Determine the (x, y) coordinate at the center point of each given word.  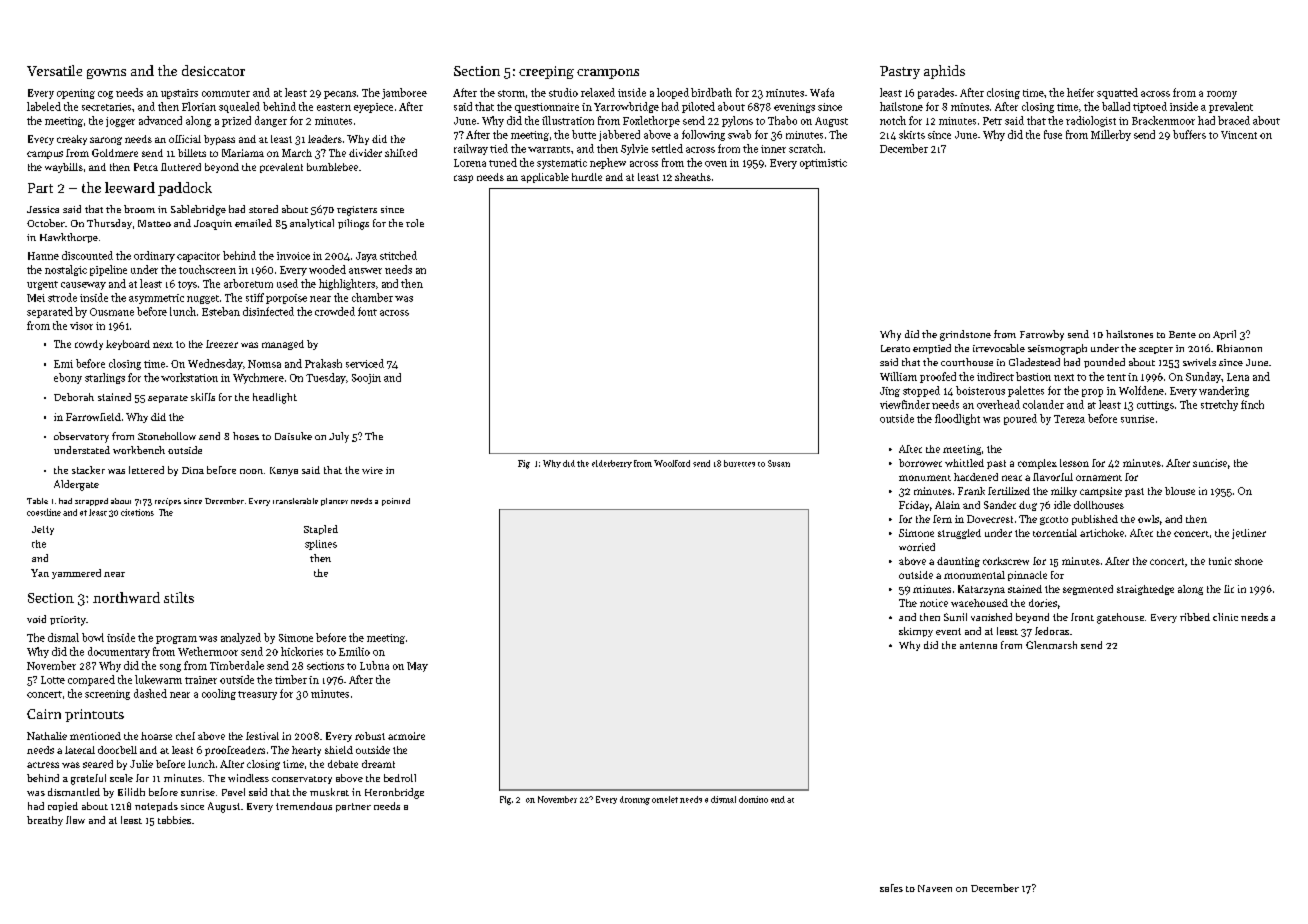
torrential (1055, 533)
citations (137, 512)
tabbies (174, 820)
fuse (1053, 134)
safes (891, 888)
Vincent (1239, 135)
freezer (222, 344)
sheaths (693, 177)
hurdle (587, 177)
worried (917, 547)
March (297, 153)
